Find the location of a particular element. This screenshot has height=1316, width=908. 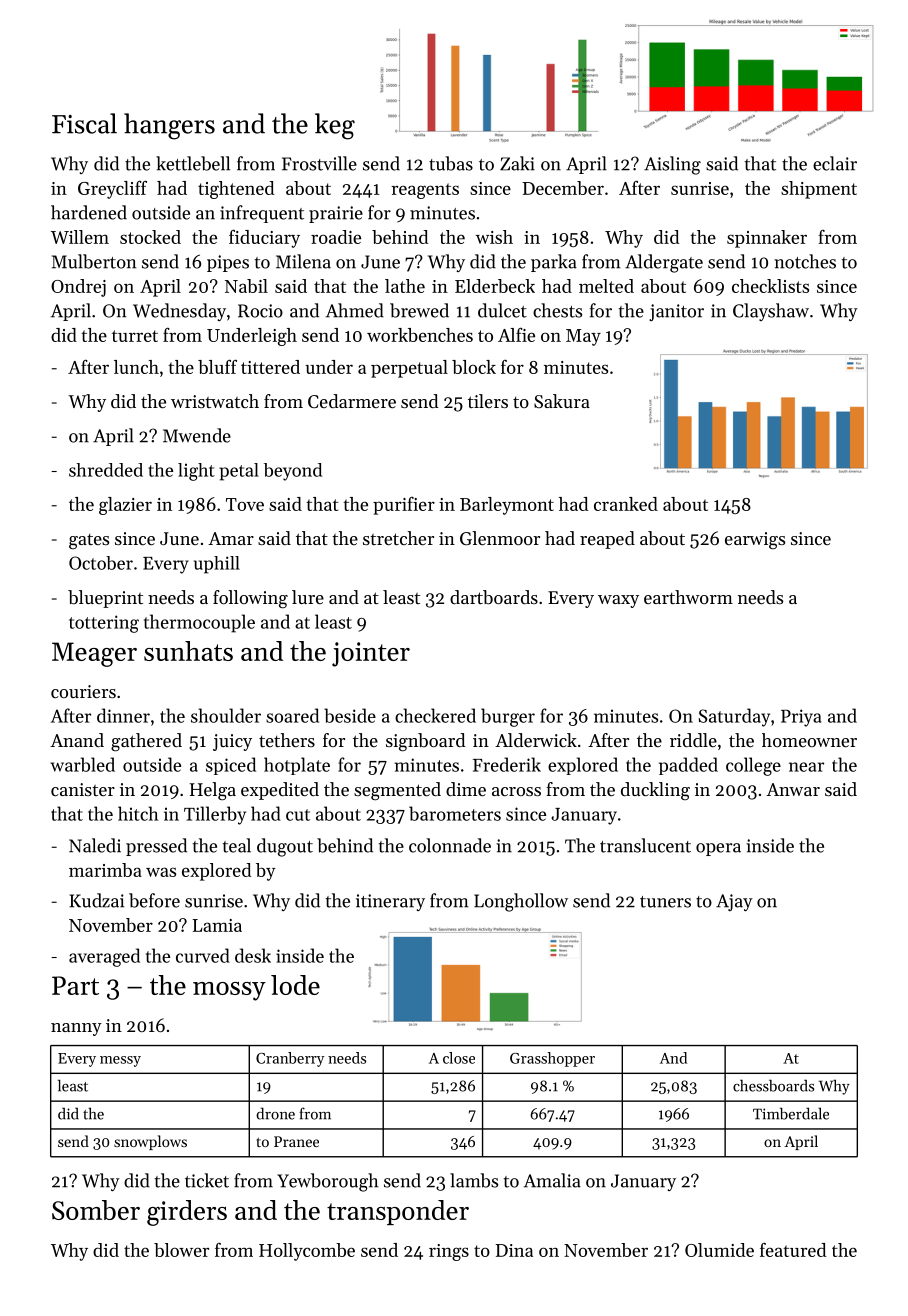

canister is located at coordinates (83, 789).
